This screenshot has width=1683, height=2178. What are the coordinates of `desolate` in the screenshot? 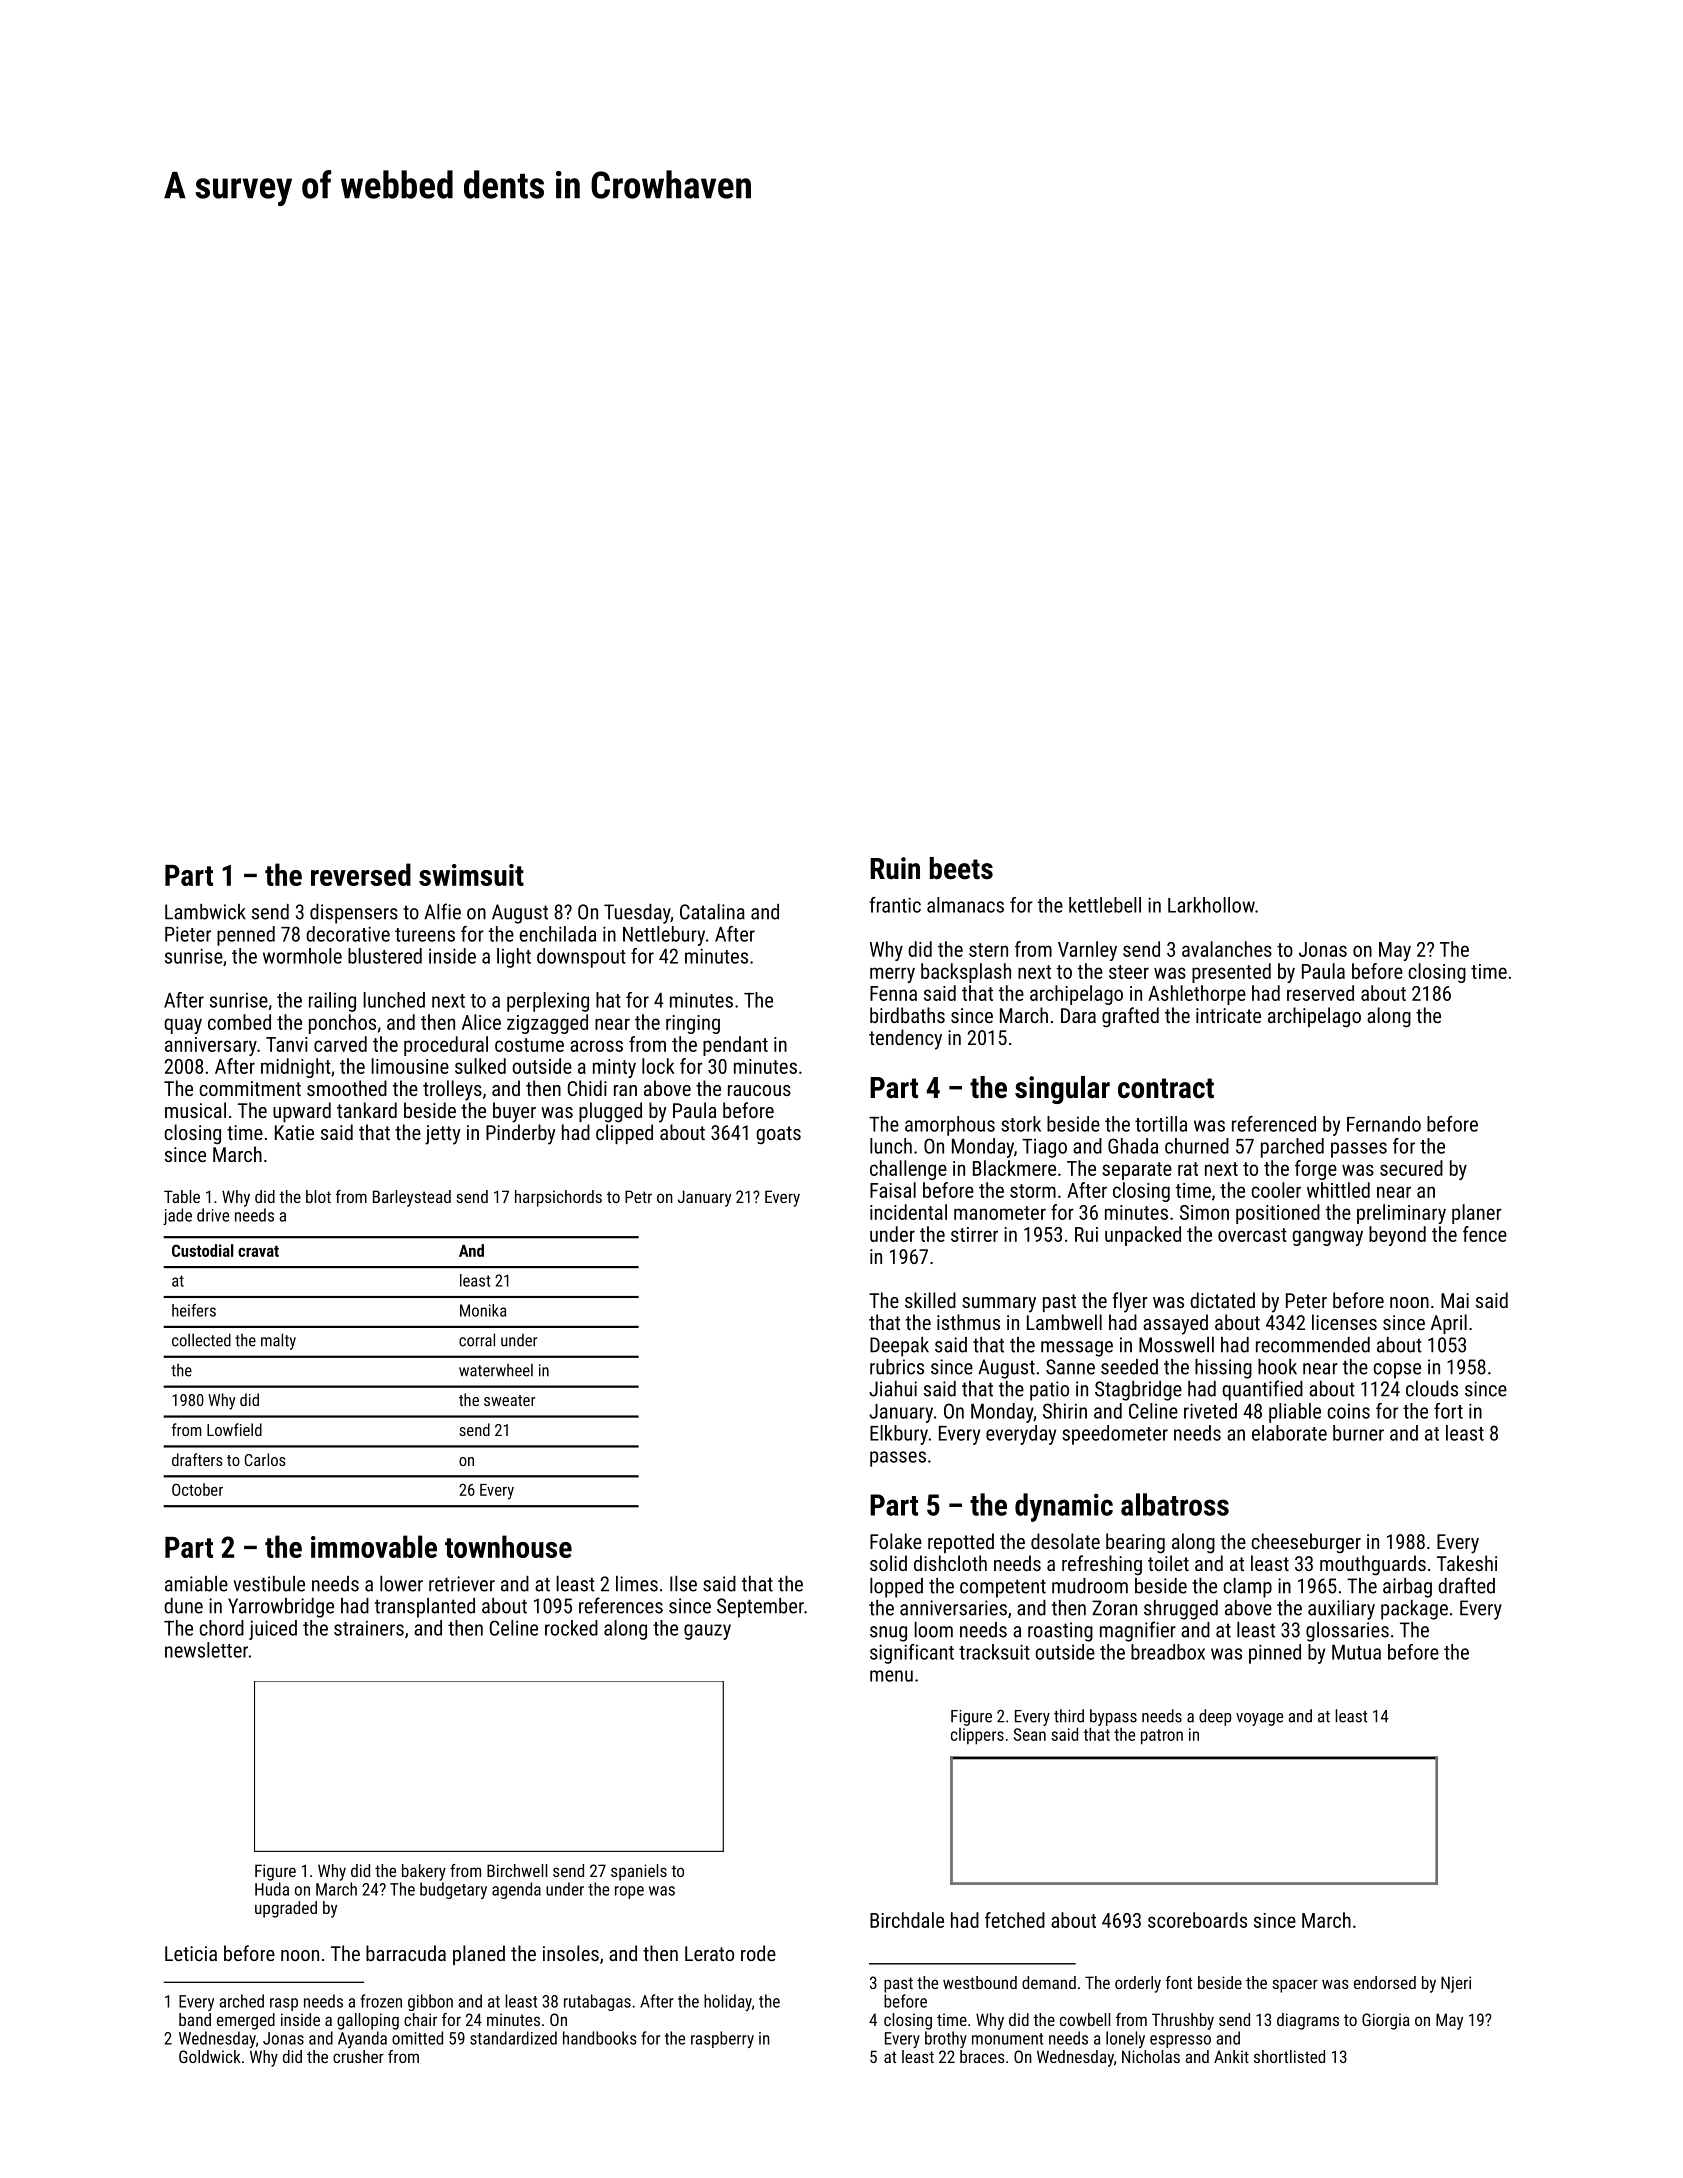 It's located at (1065, 1541).
